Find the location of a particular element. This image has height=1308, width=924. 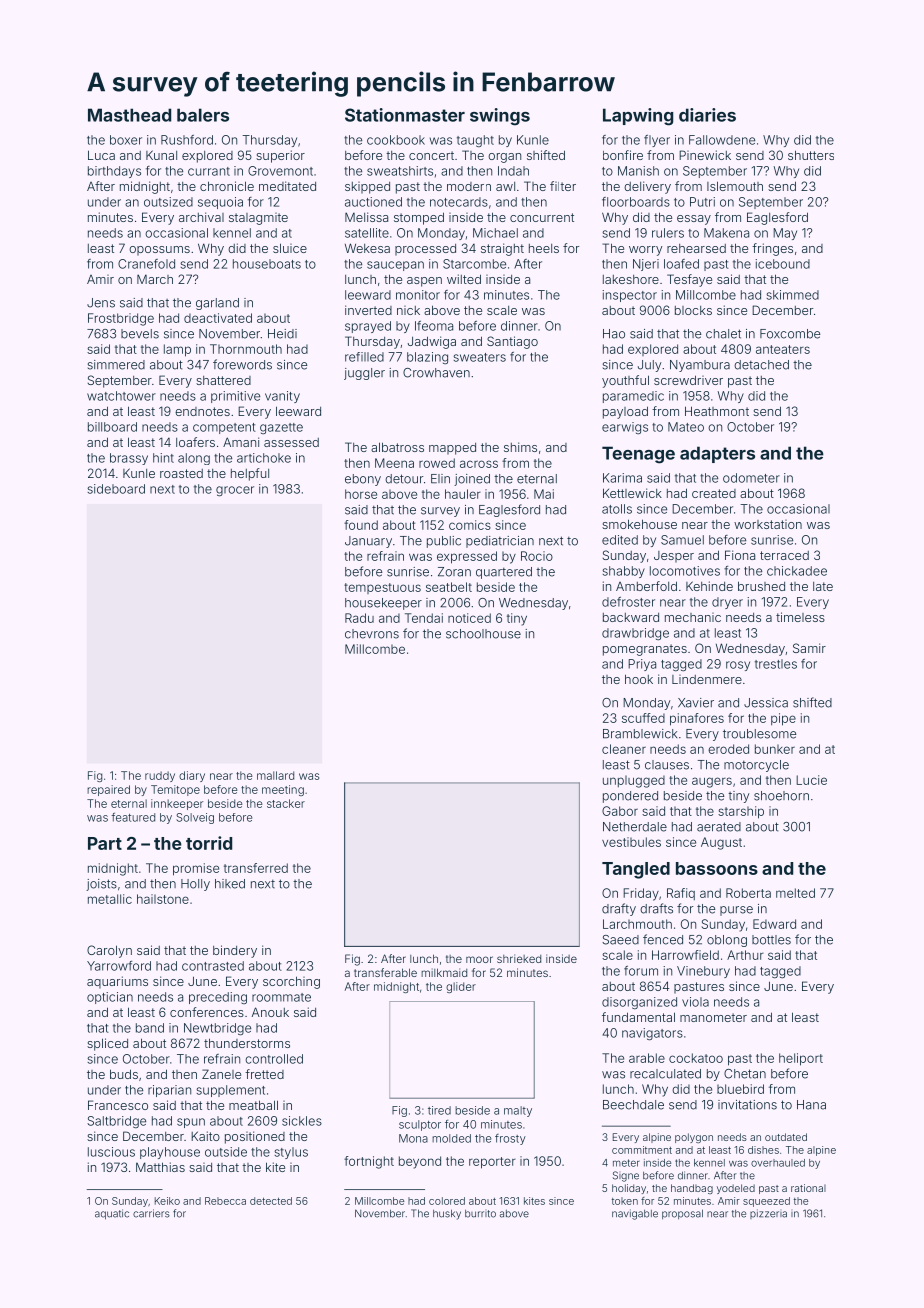

riparian is located at coordinates (169, 1091).
